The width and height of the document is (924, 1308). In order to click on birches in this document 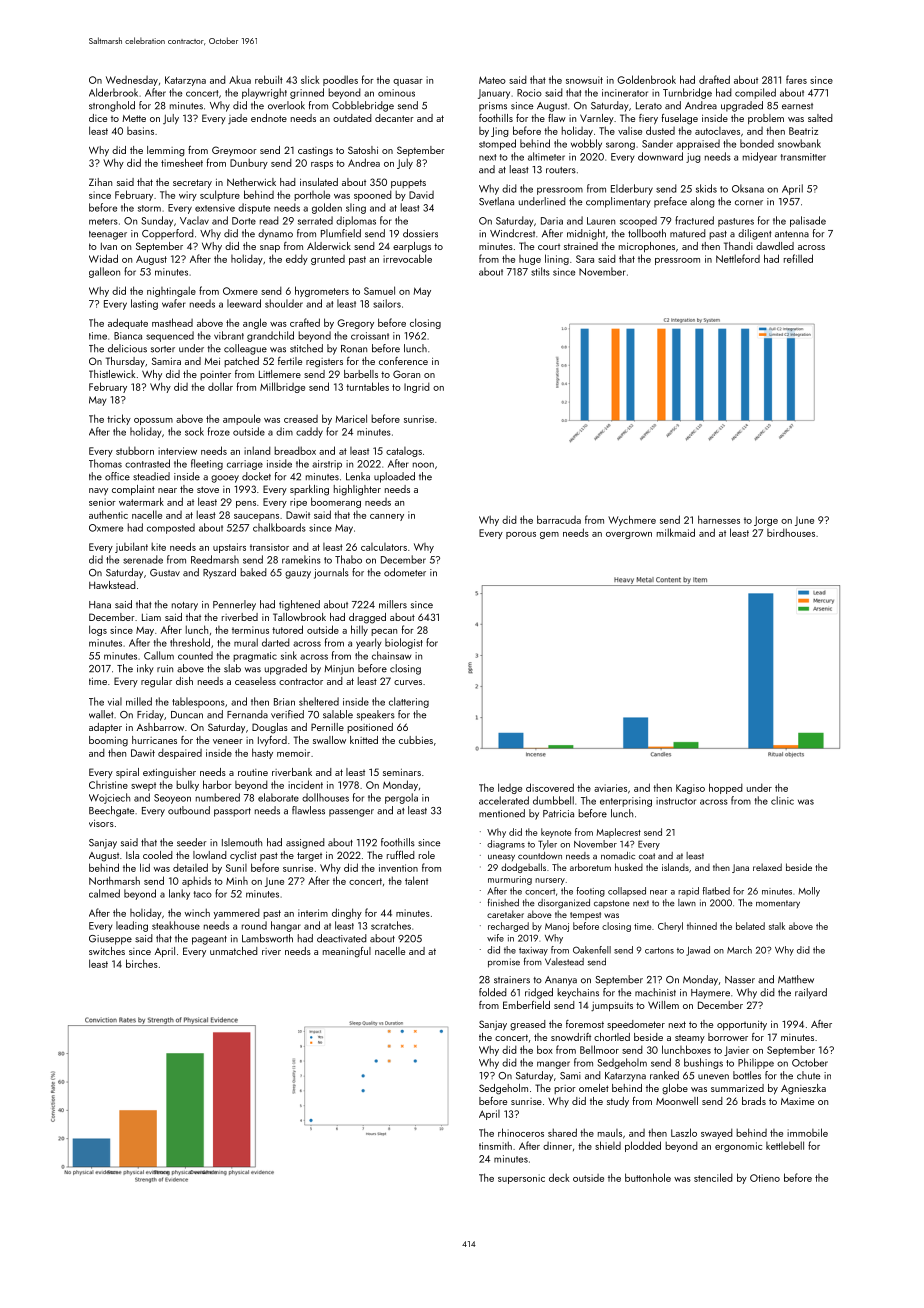, I will do `click(142, 963)`.
